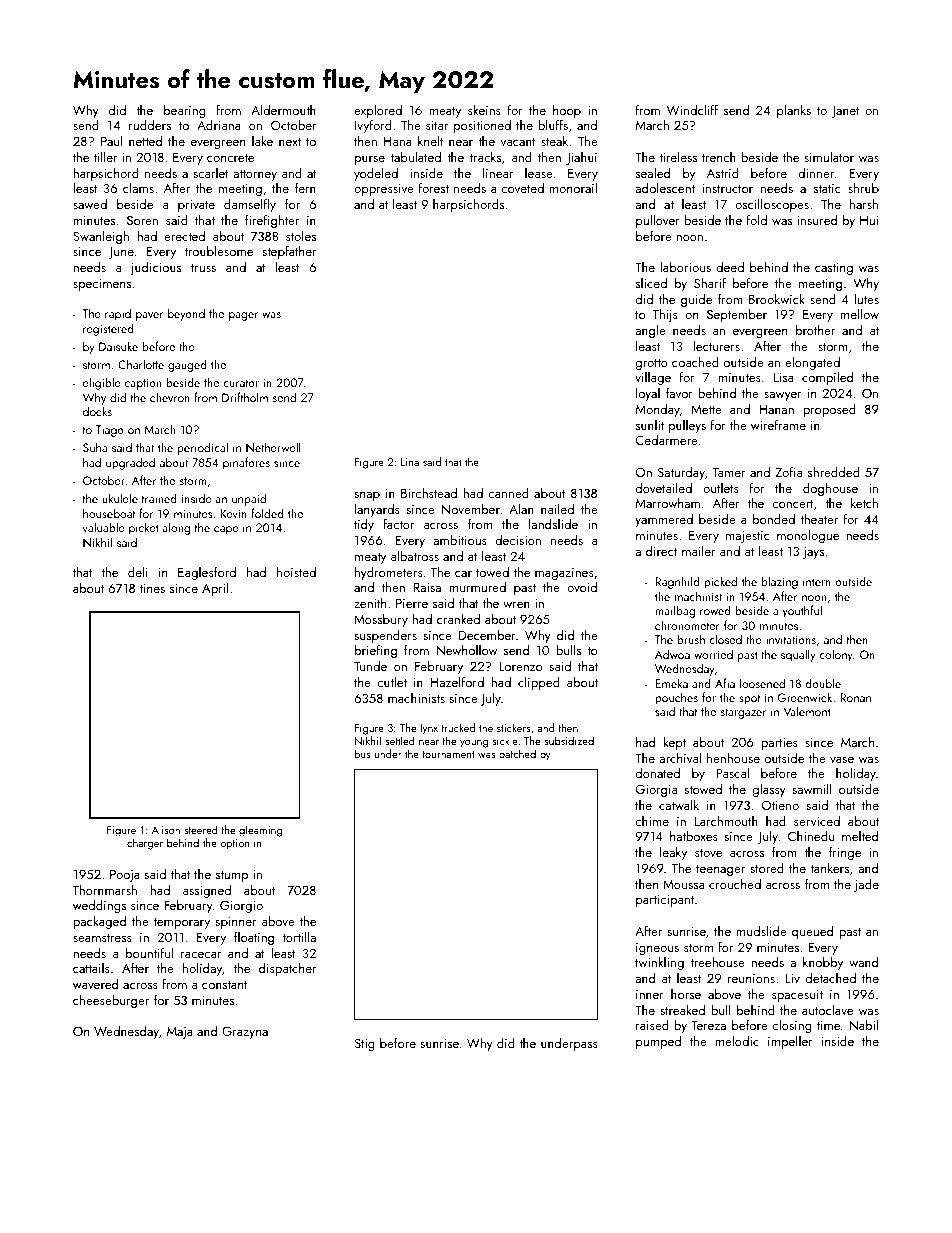 Image resolution: width=952 pixels, height=1233 pixels. Describe the element at coordinates (207, 891) in the screenshot. I see `assigned` at that location.
